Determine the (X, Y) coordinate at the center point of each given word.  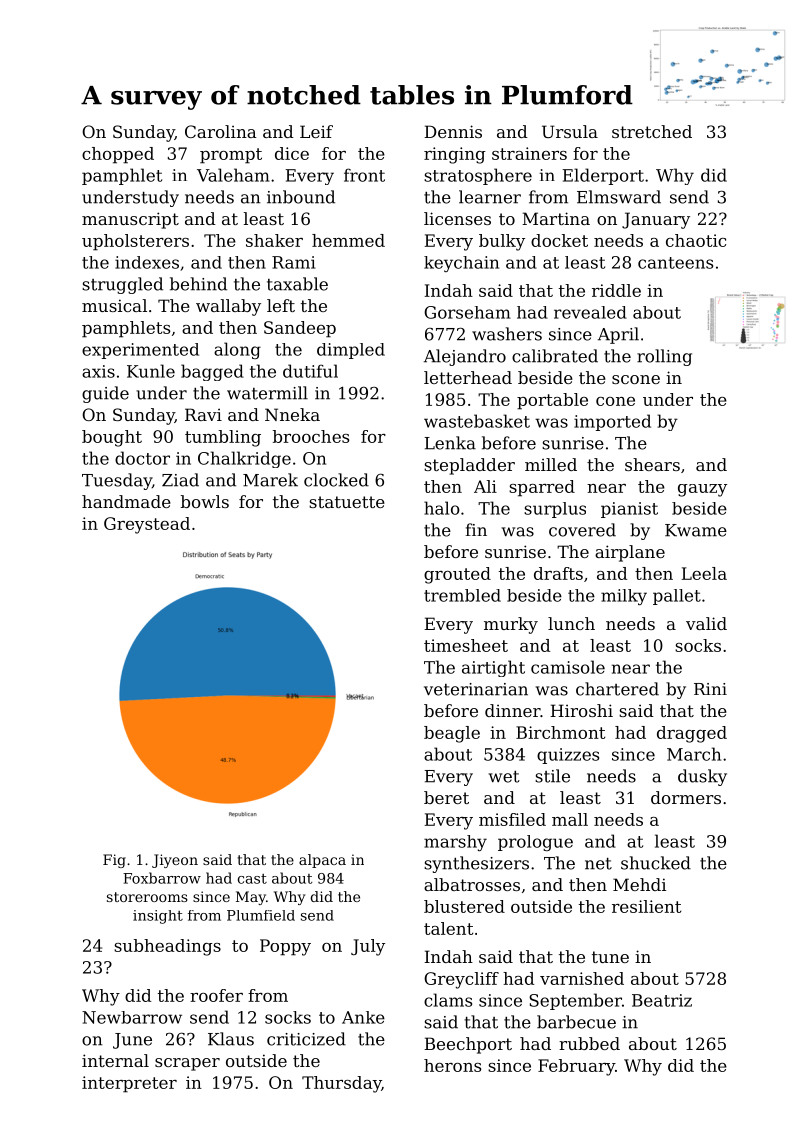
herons (452, 1065)
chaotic (696, 240)
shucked (656, 863)
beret (446, 797)
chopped (118, 155)
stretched (652, 131)
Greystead (147, 525)
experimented (140, 351)
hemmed (348, 240)
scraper (187, 1064)
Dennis (453, 131)
